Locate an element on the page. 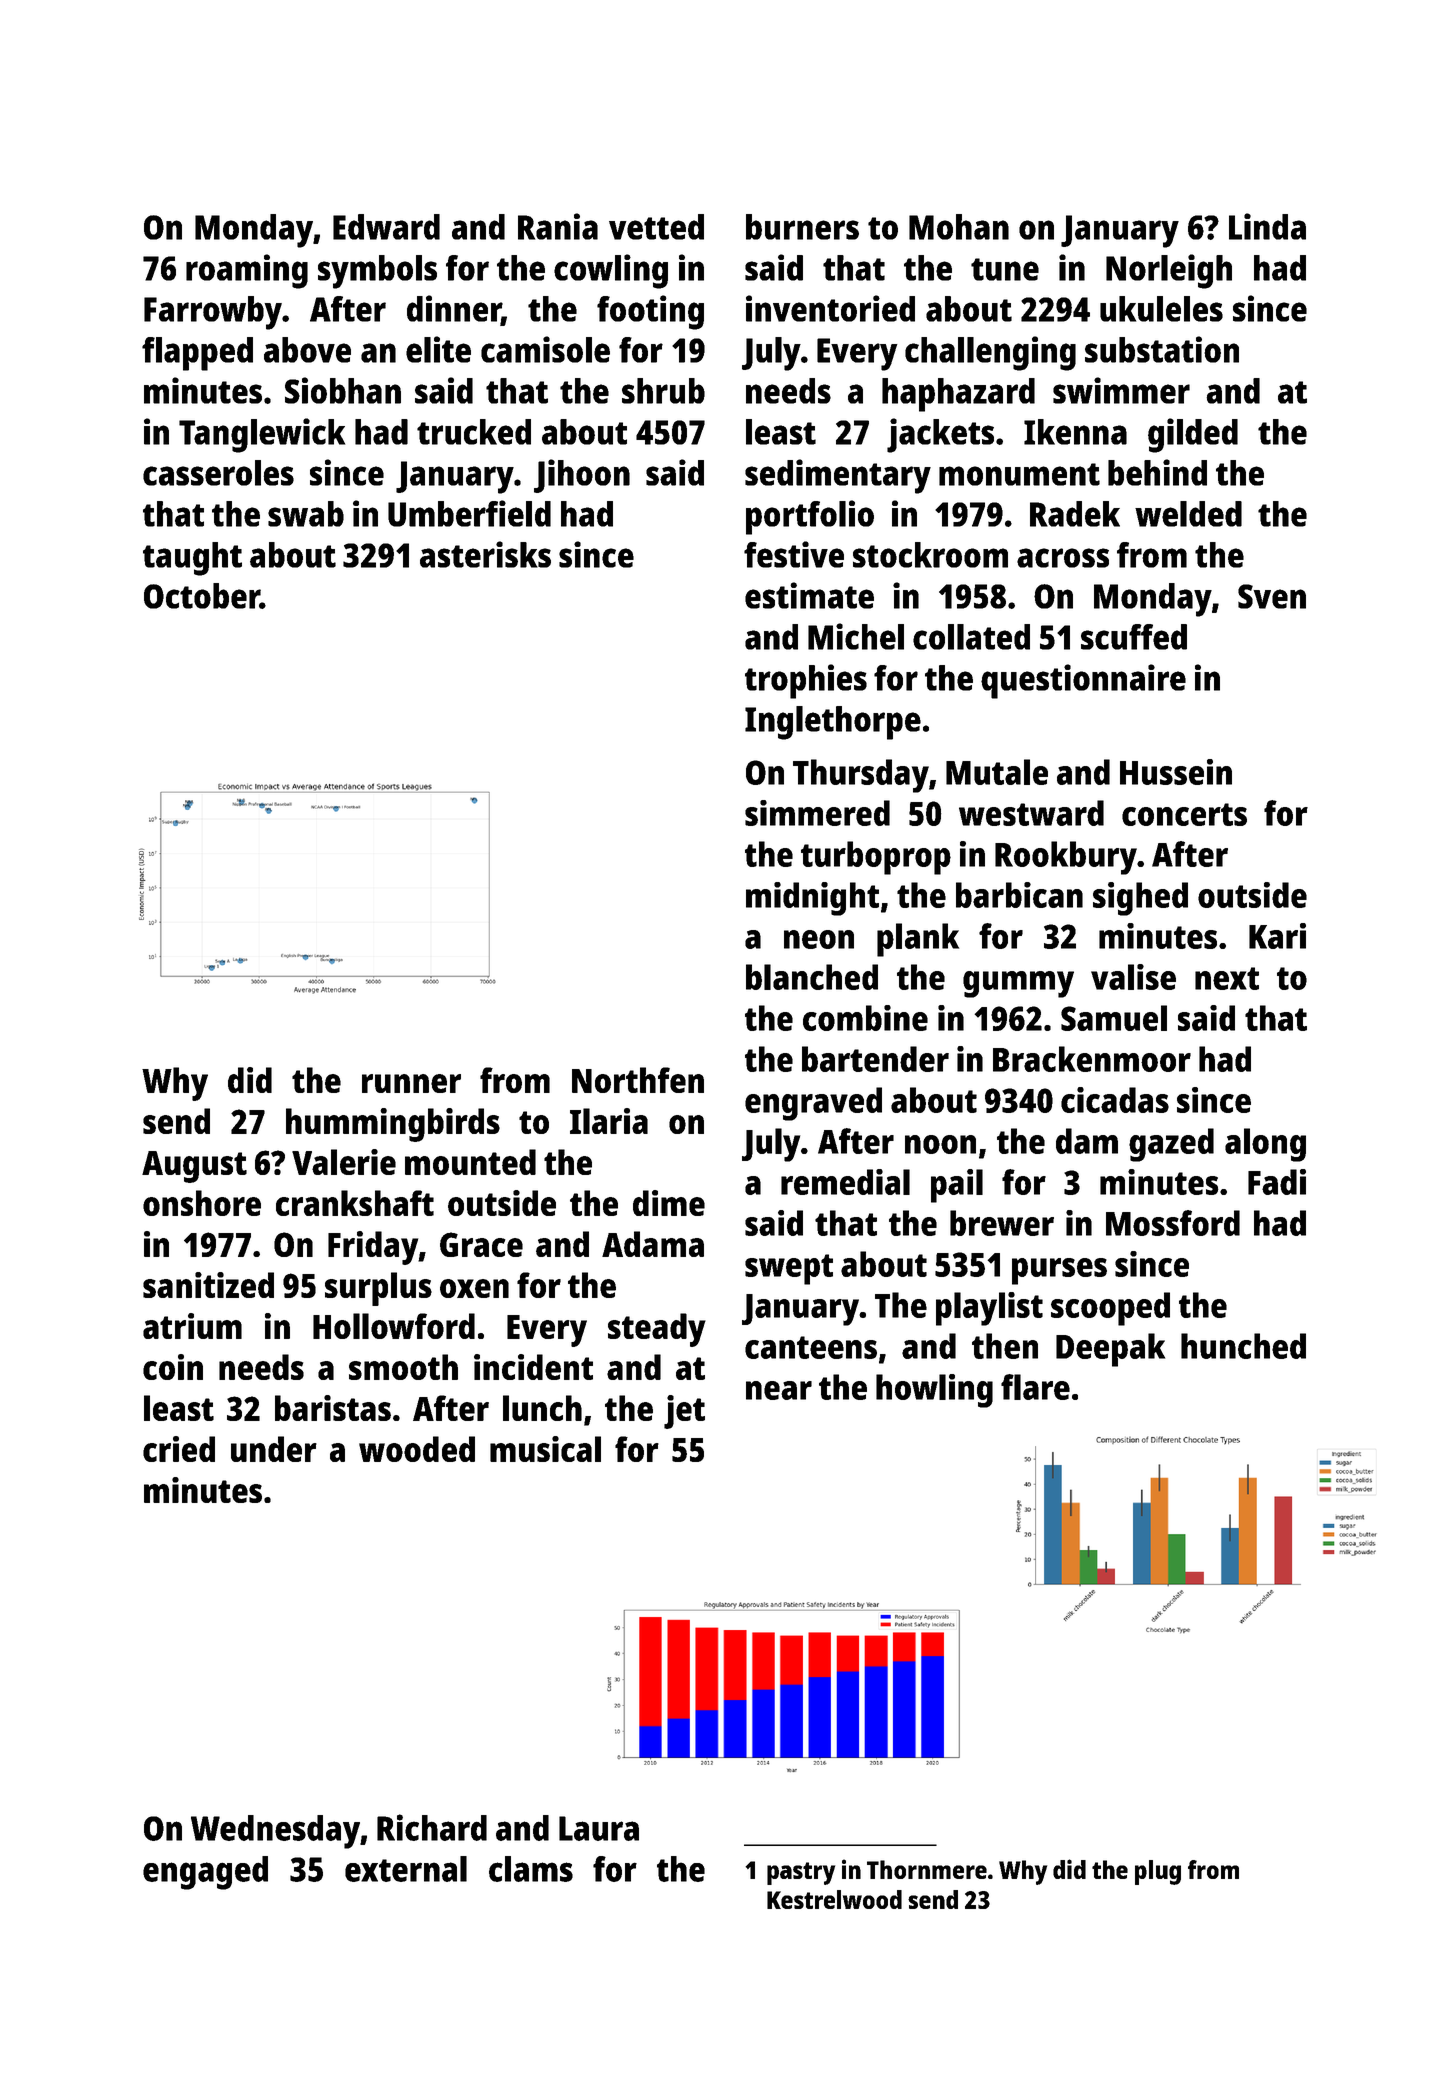 The image size is (1450, 2100). gummy is located at coordinates (1018, 984).
